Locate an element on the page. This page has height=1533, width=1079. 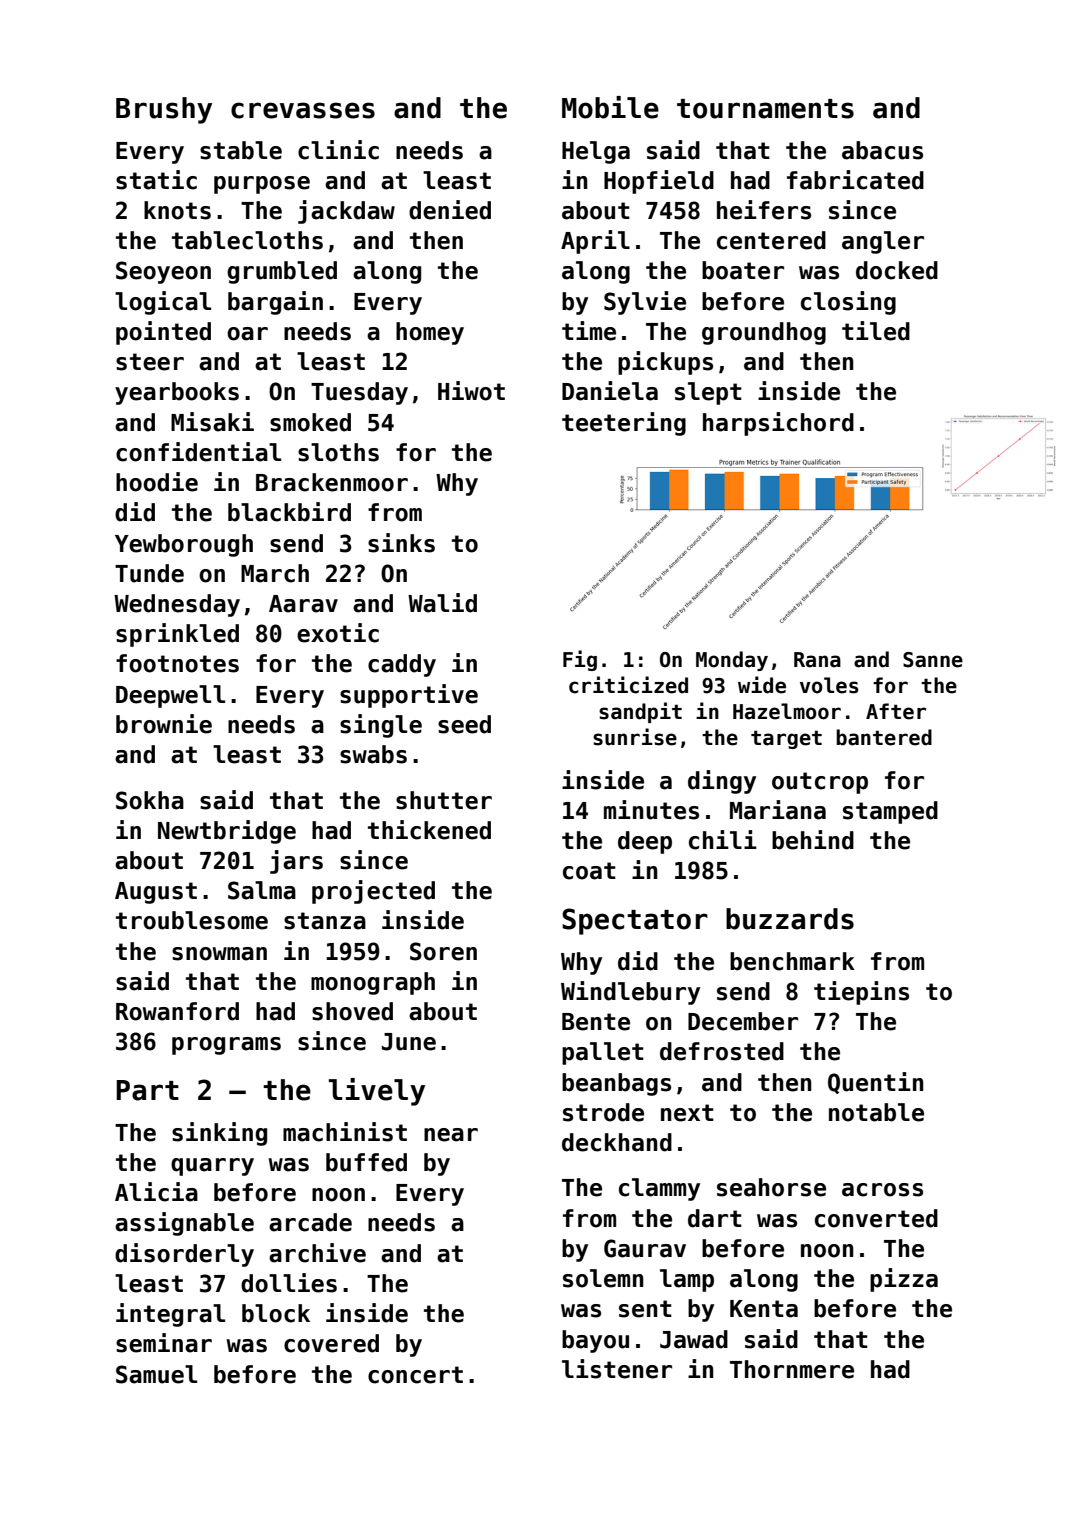
converted is located at coordinates (876, 1218).
